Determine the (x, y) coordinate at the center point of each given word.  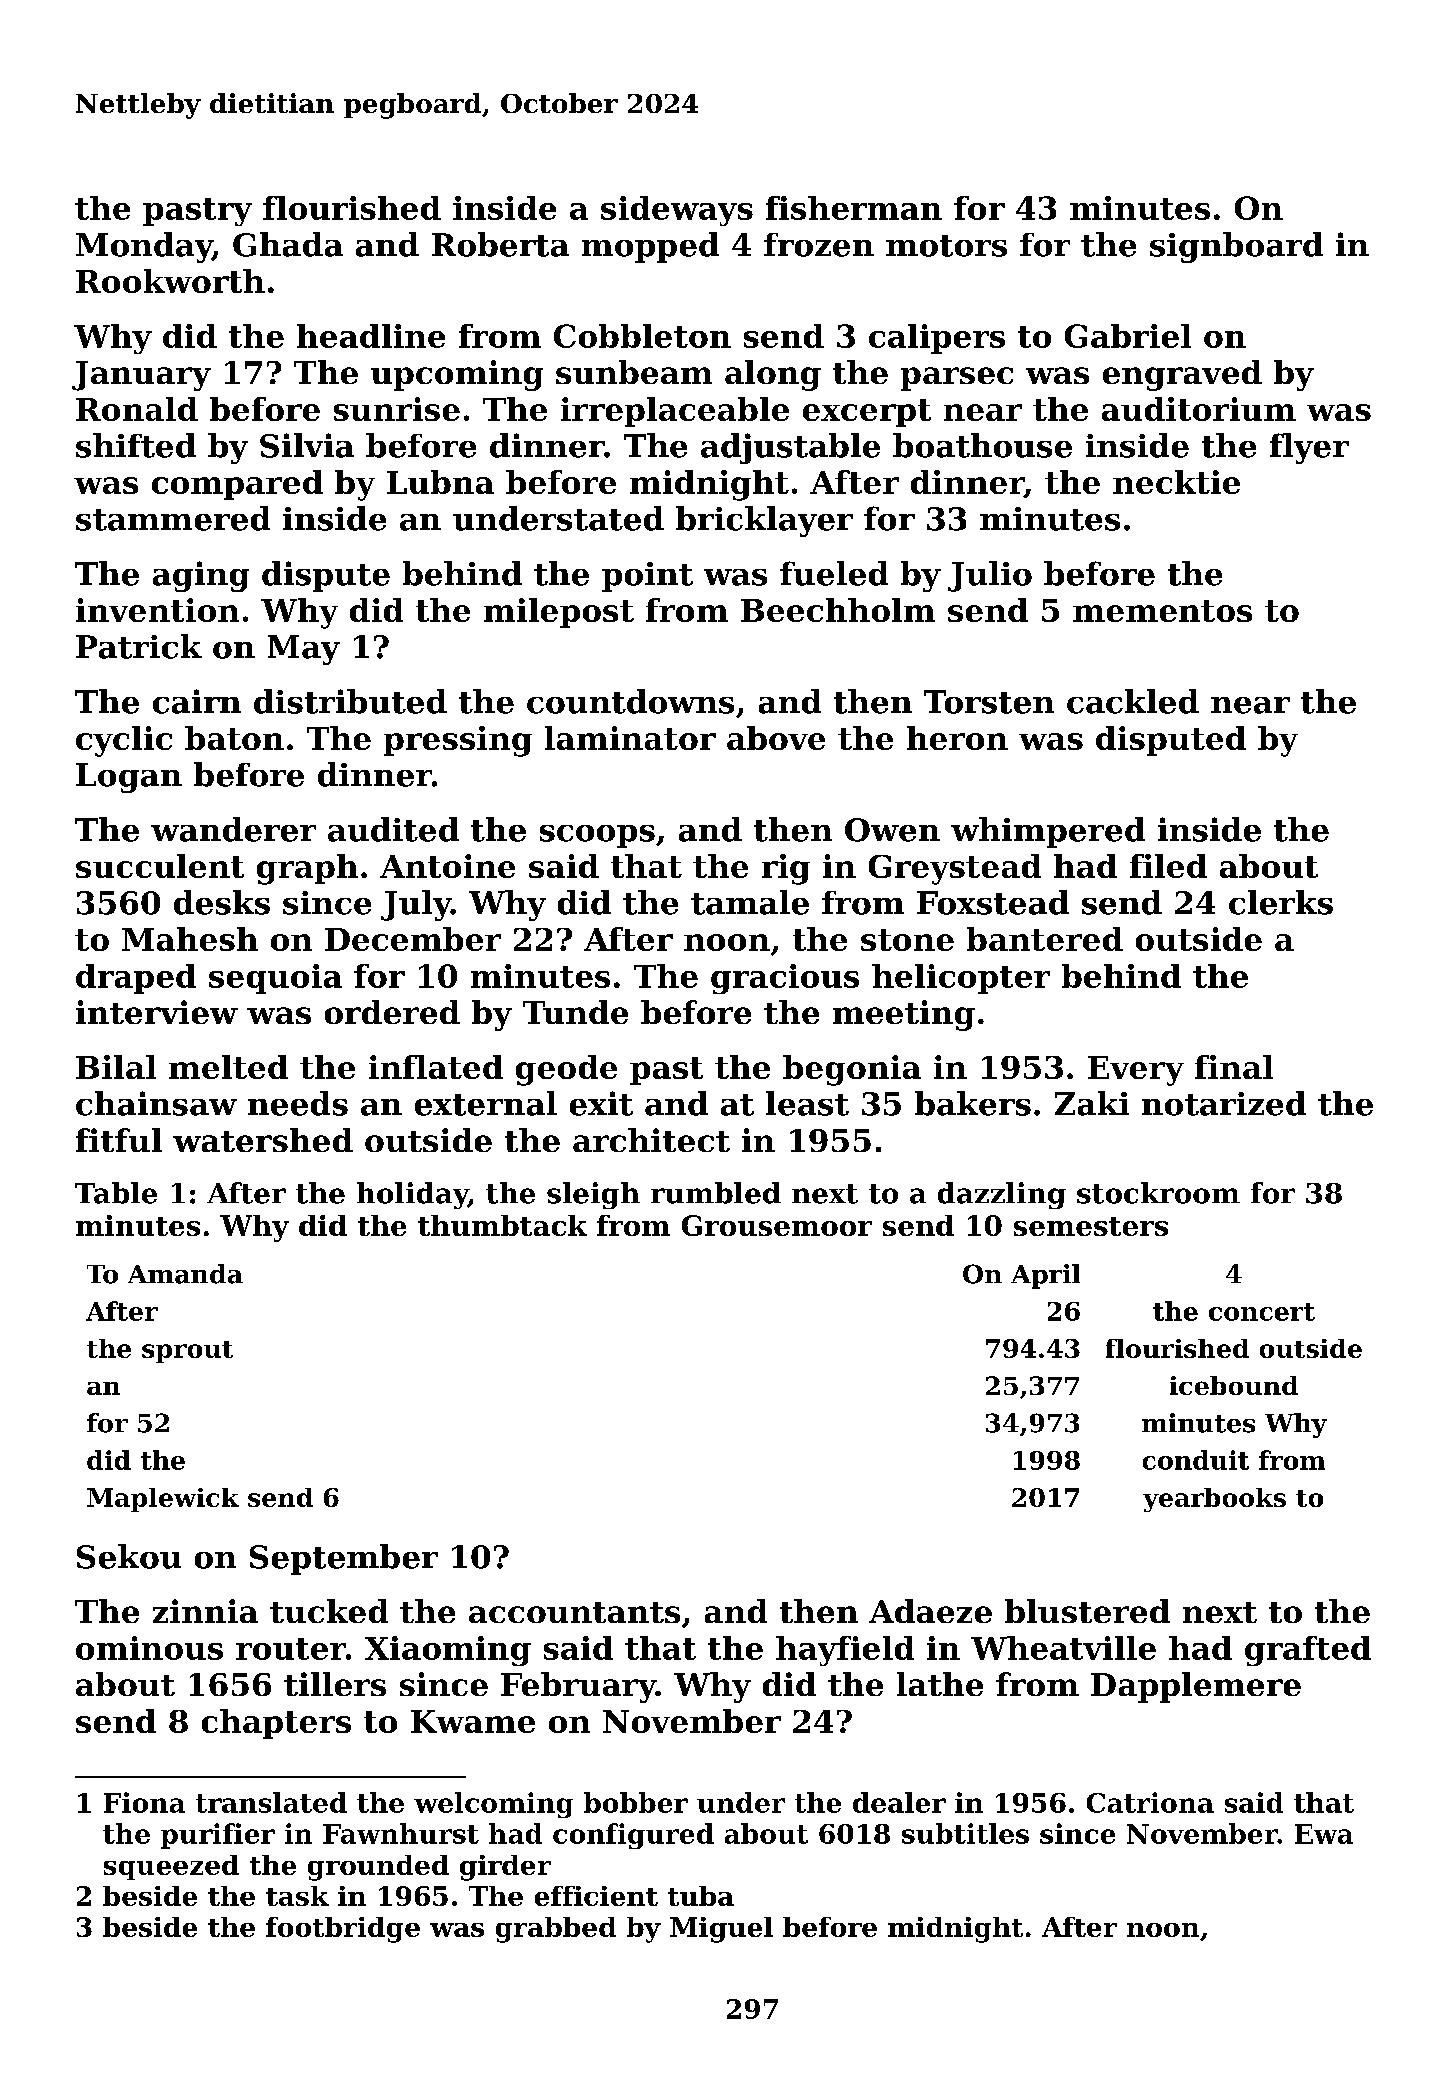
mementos (1162, 611)
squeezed (171, 1867)
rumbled (716, 1193)
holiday (412, 1195)
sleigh (593, 1195)
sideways (677, 211)
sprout (187, 1352)
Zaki (1092, 1103)
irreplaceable (675, 412)
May (304, 650)
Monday (144, 247)
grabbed (556, 1930)
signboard (1236, 247)
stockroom (1158, 1193)
